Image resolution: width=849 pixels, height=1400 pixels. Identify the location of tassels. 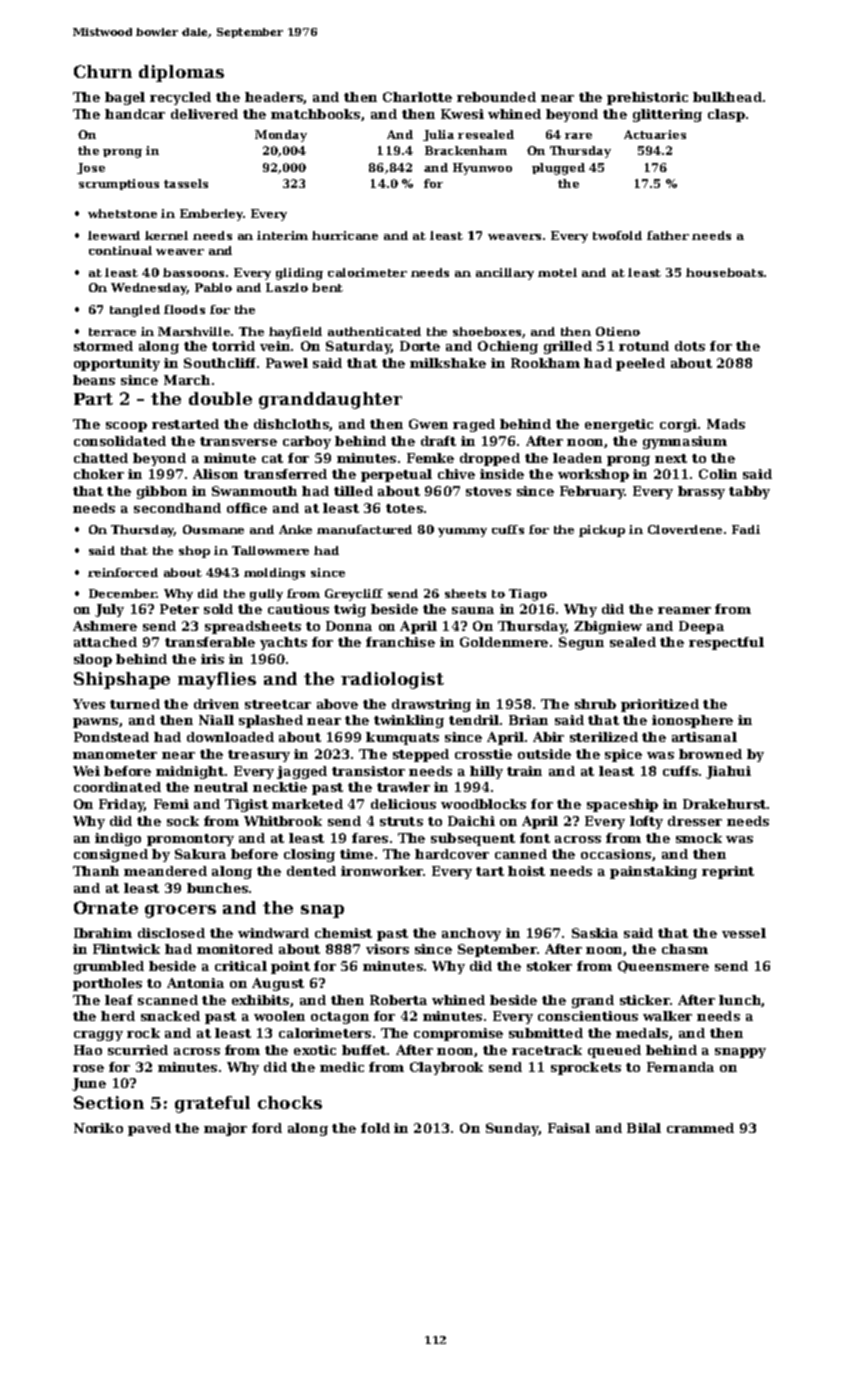
(186, 183).
